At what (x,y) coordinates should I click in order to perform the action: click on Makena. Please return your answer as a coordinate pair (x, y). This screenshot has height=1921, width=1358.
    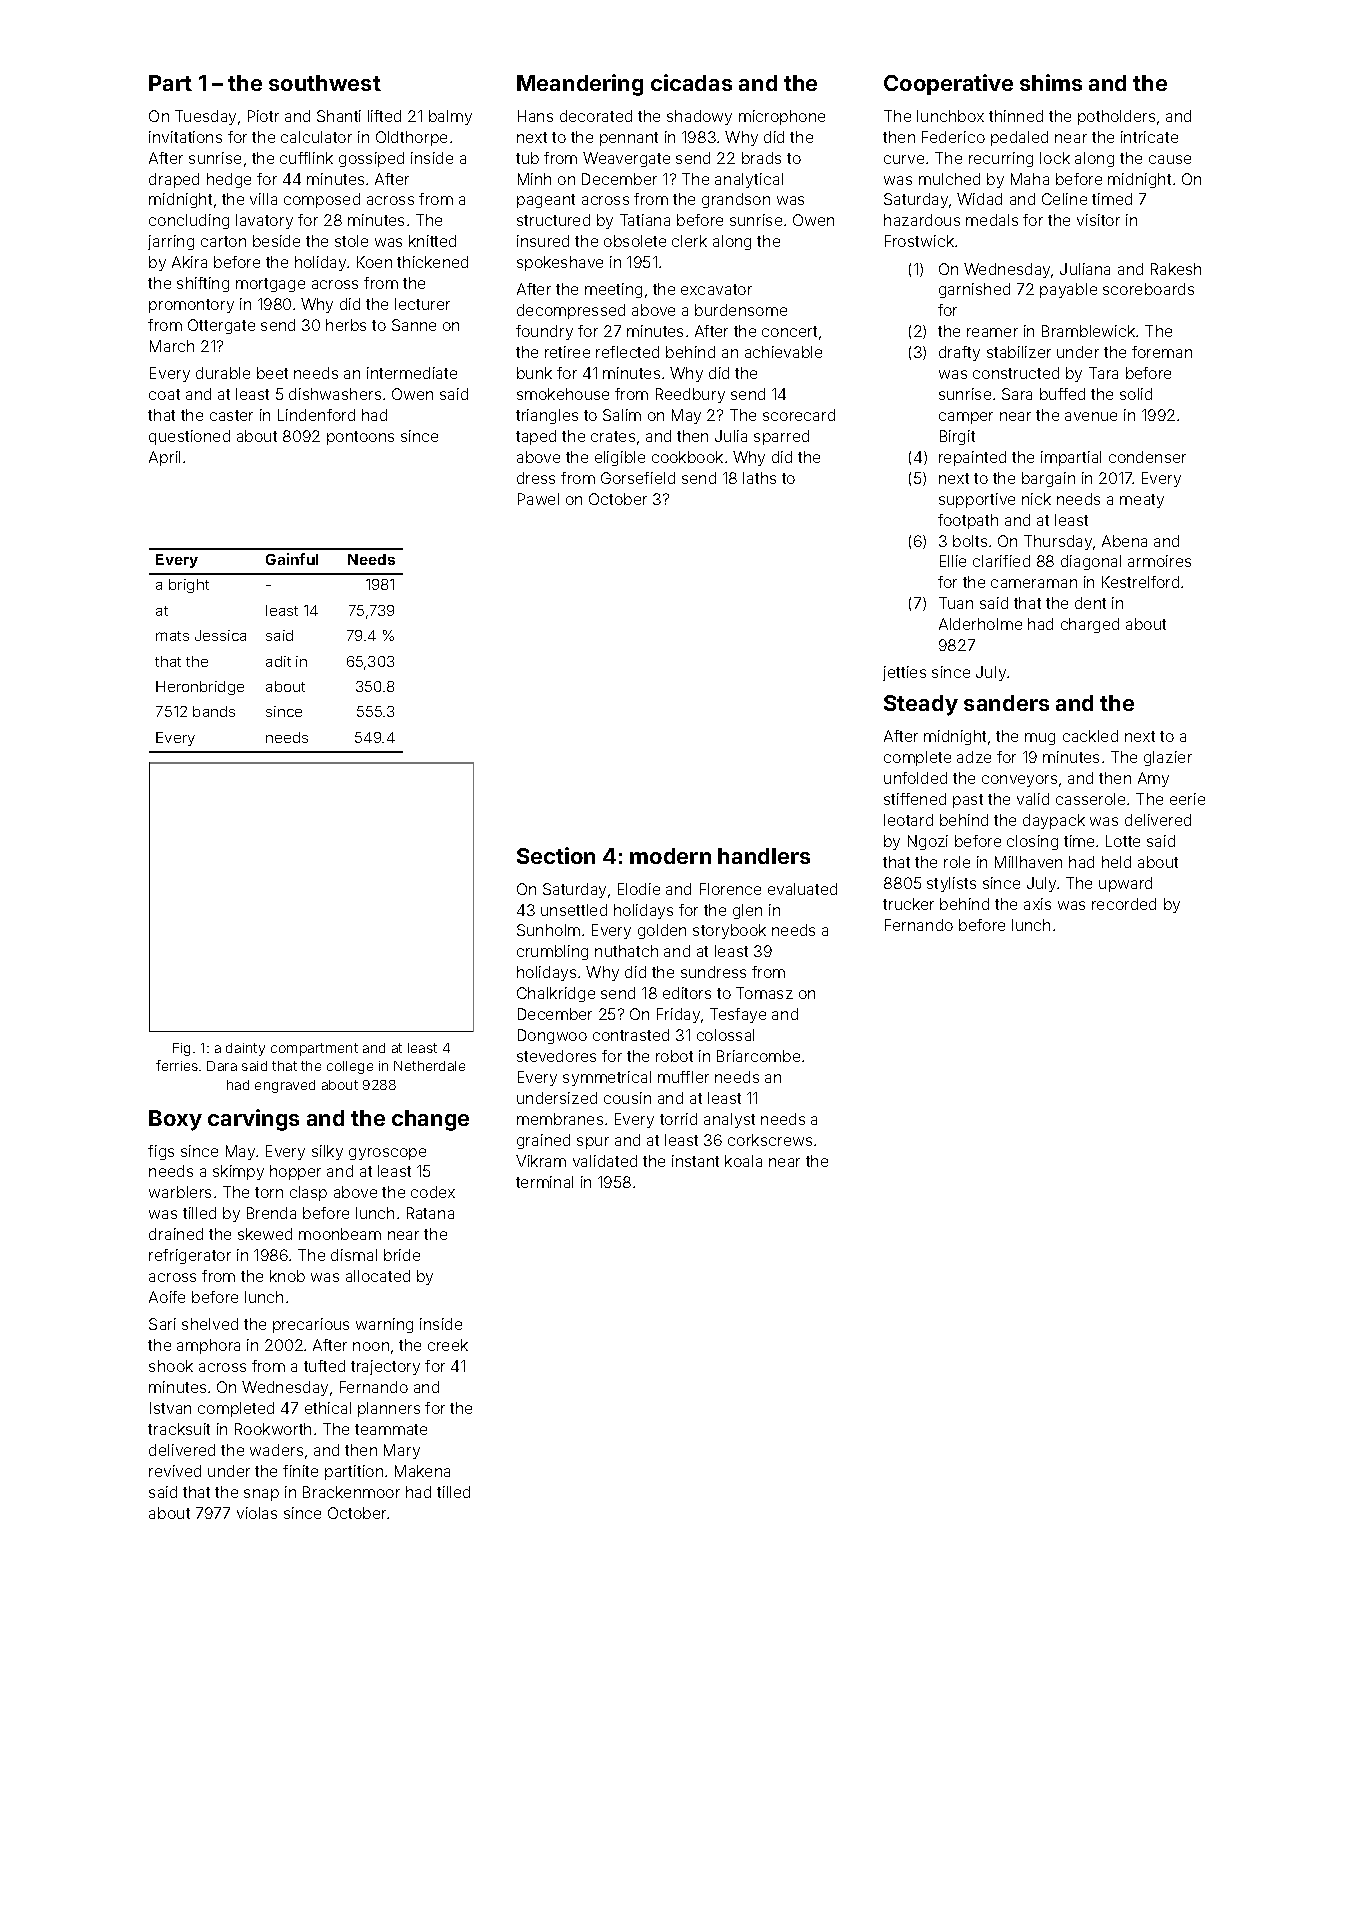
    Looking at the image, I should click on (422, 1471).
